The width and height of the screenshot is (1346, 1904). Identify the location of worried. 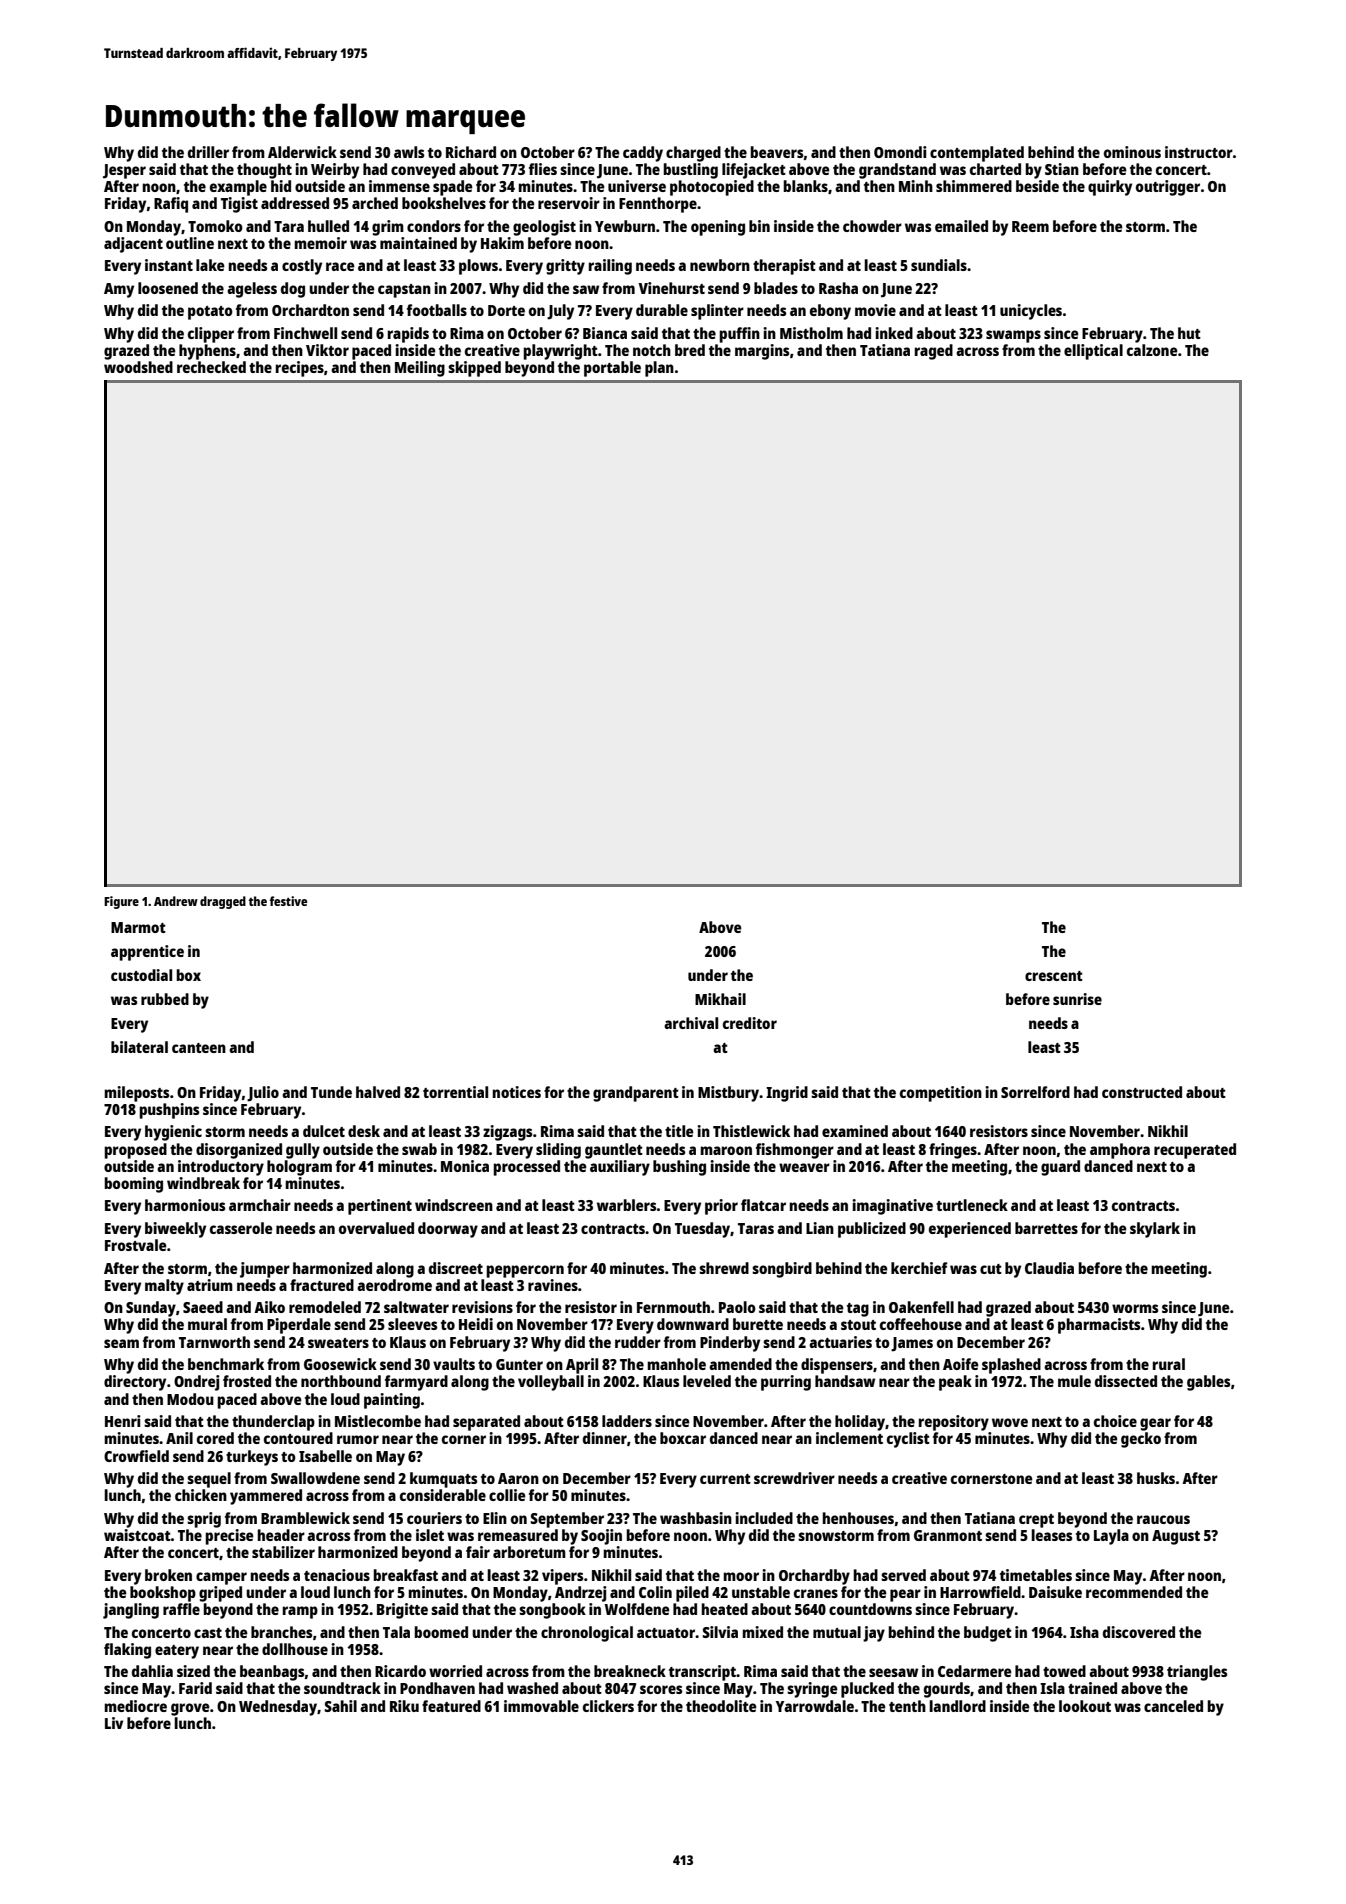
(455, 1671).
